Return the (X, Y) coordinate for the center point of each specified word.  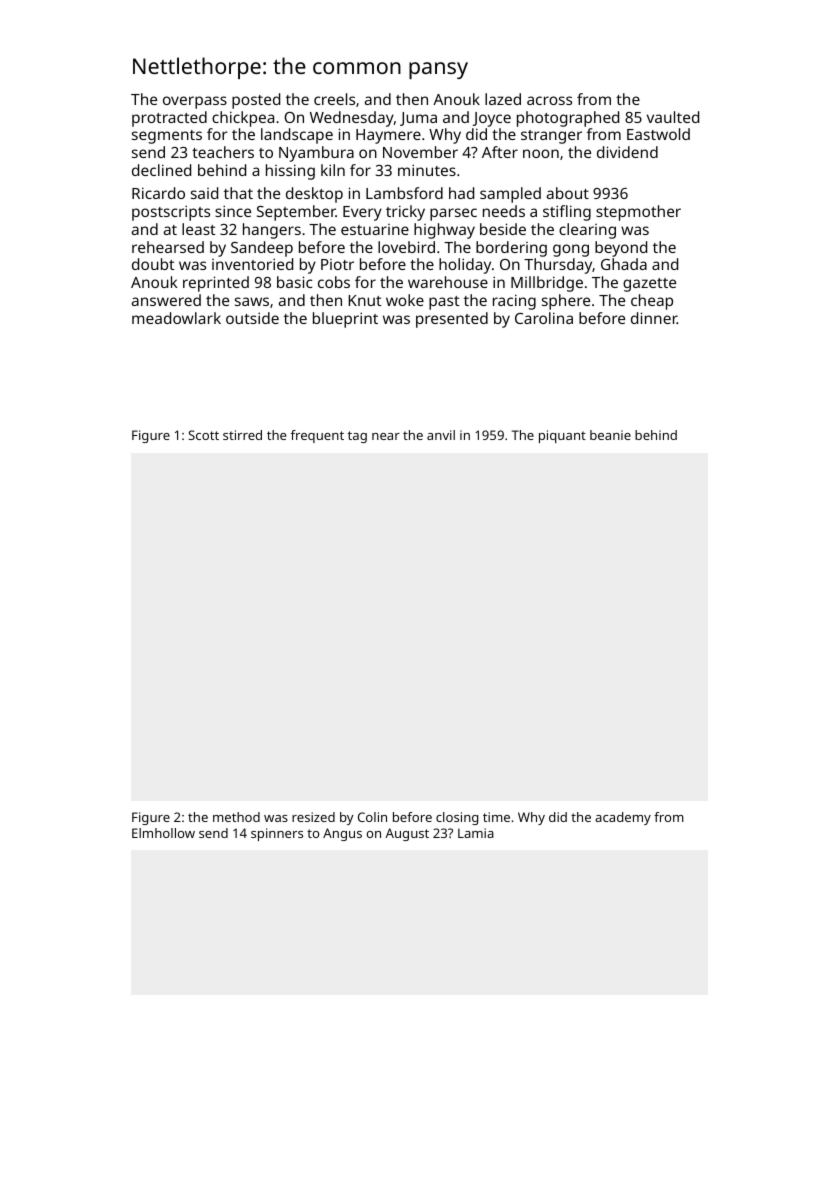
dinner (654, 318)
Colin (372, 817)
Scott (204, 435)
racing (514, 302)
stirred (242, 435)
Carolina (544, 318)
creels (334, 99)
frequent (317, 436)
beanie (610, 435)
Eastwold (658, 134)
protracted (169, 119)
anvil (441, 435)
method (236, 817)
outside (252, 318)
